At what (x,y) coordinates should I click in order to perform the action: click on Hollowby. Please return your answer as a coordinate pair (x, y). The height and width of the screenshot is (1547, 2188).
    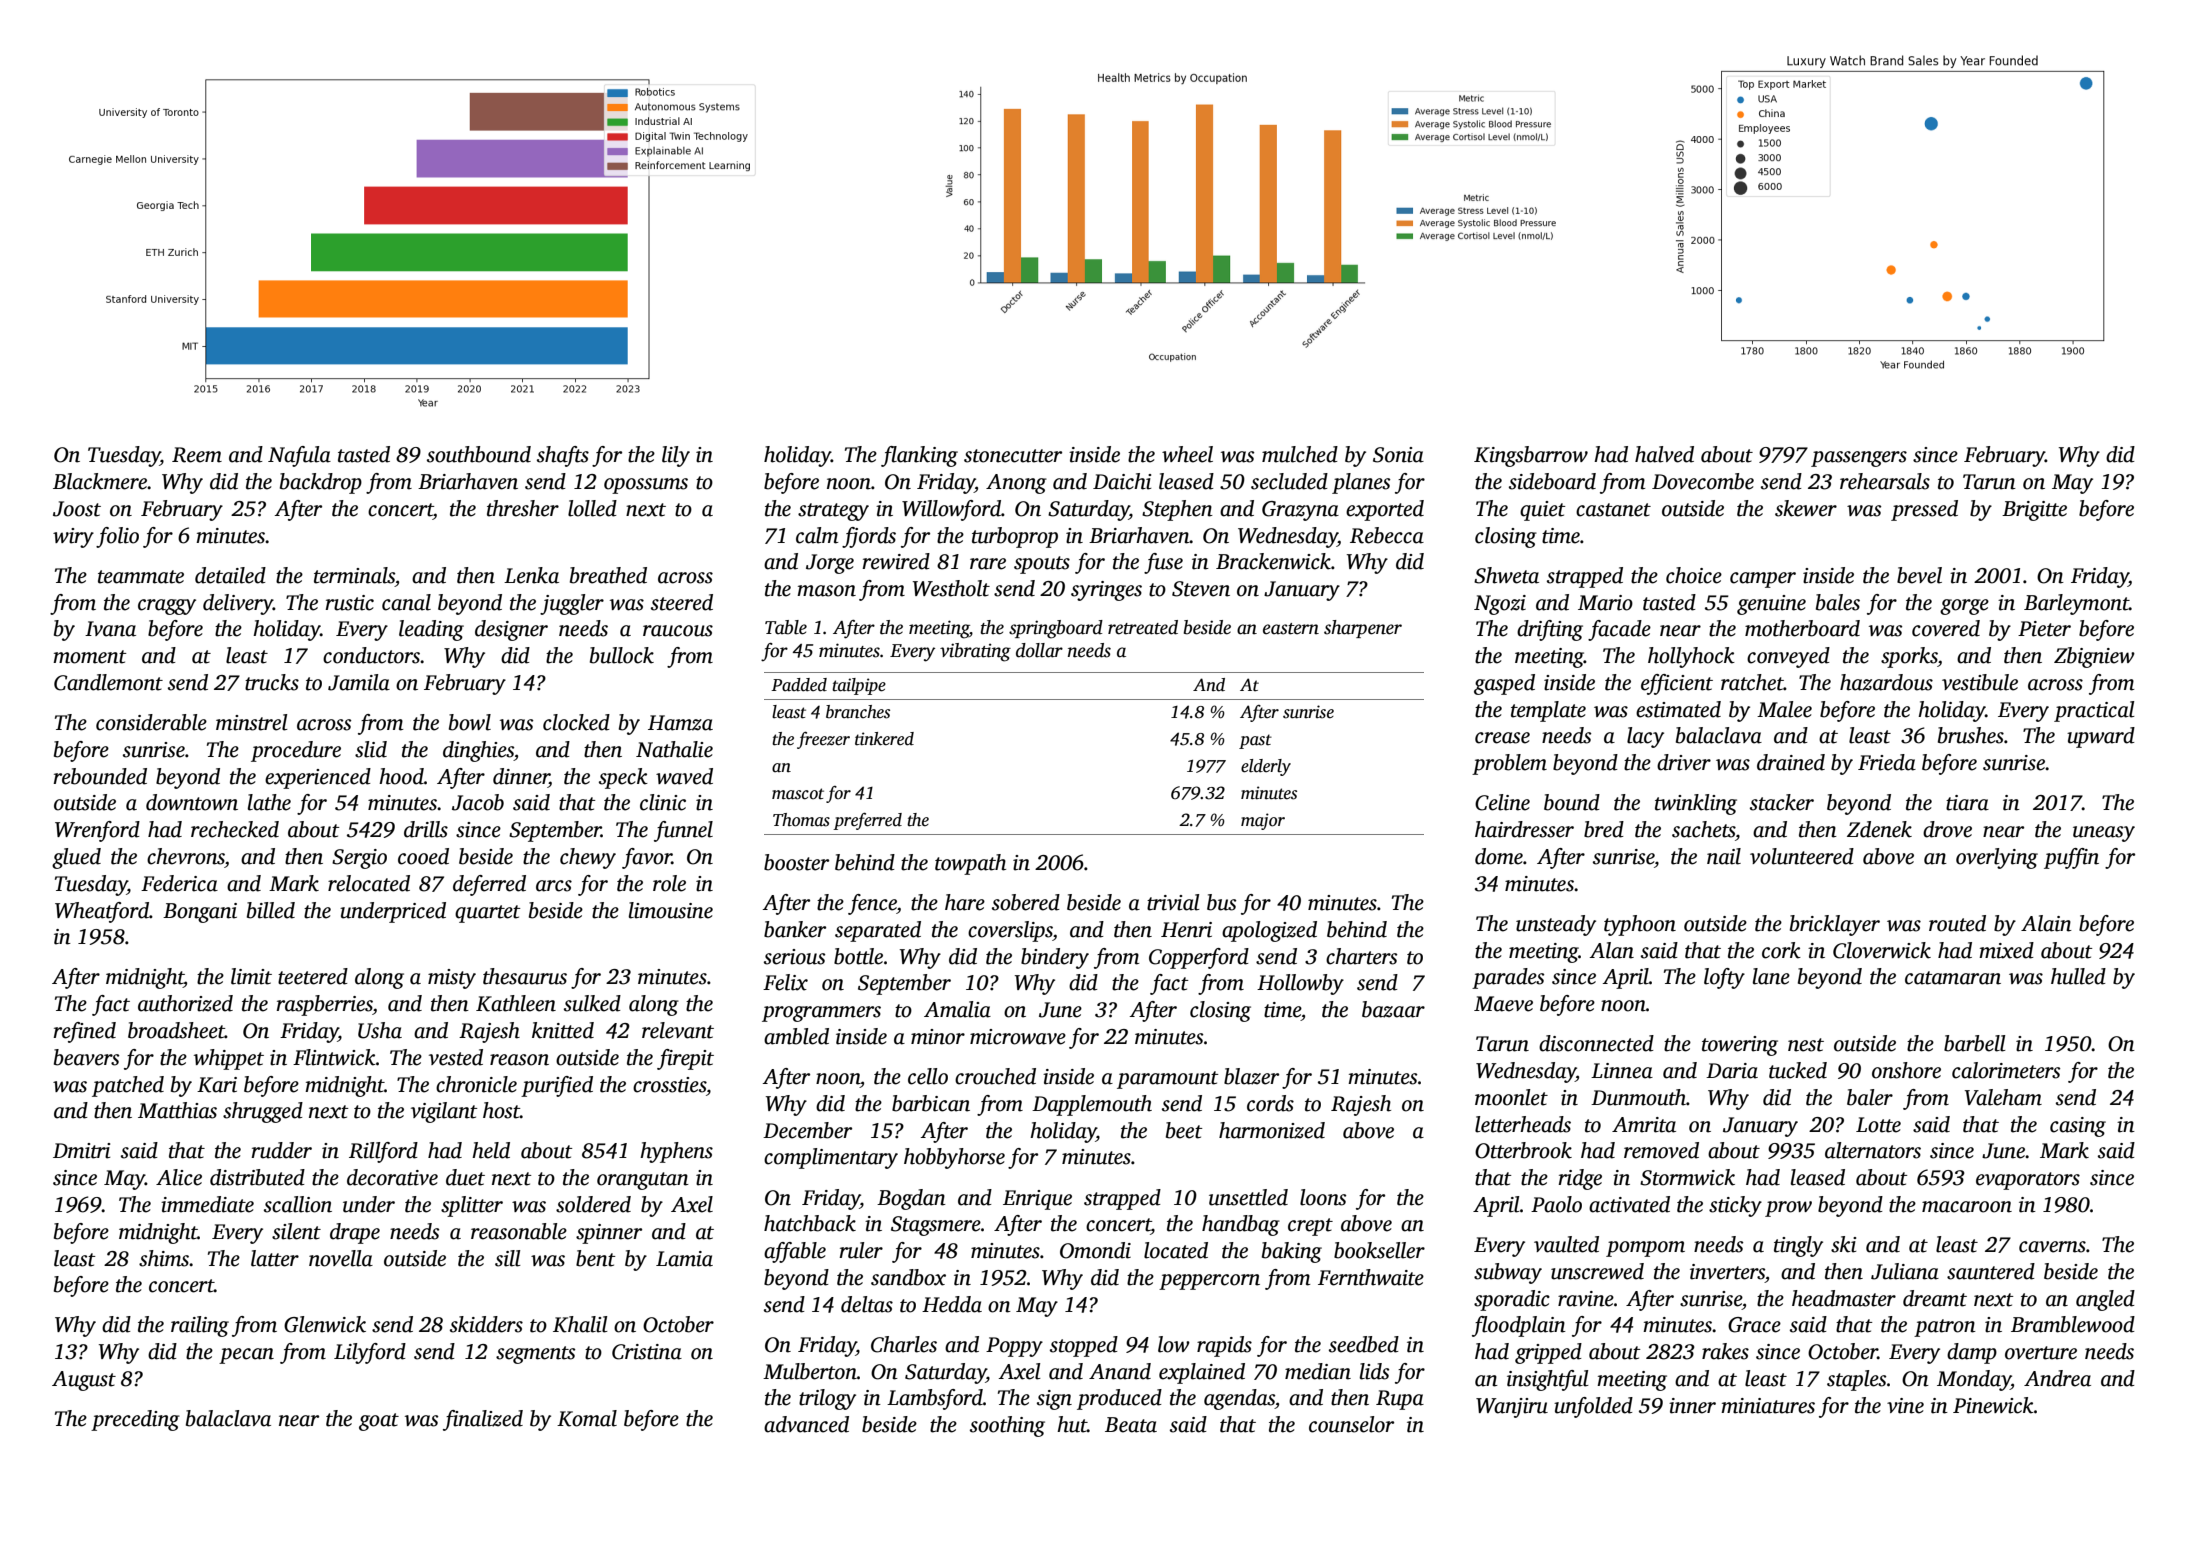
    Looking at the image, I should click on (1300, 984).
